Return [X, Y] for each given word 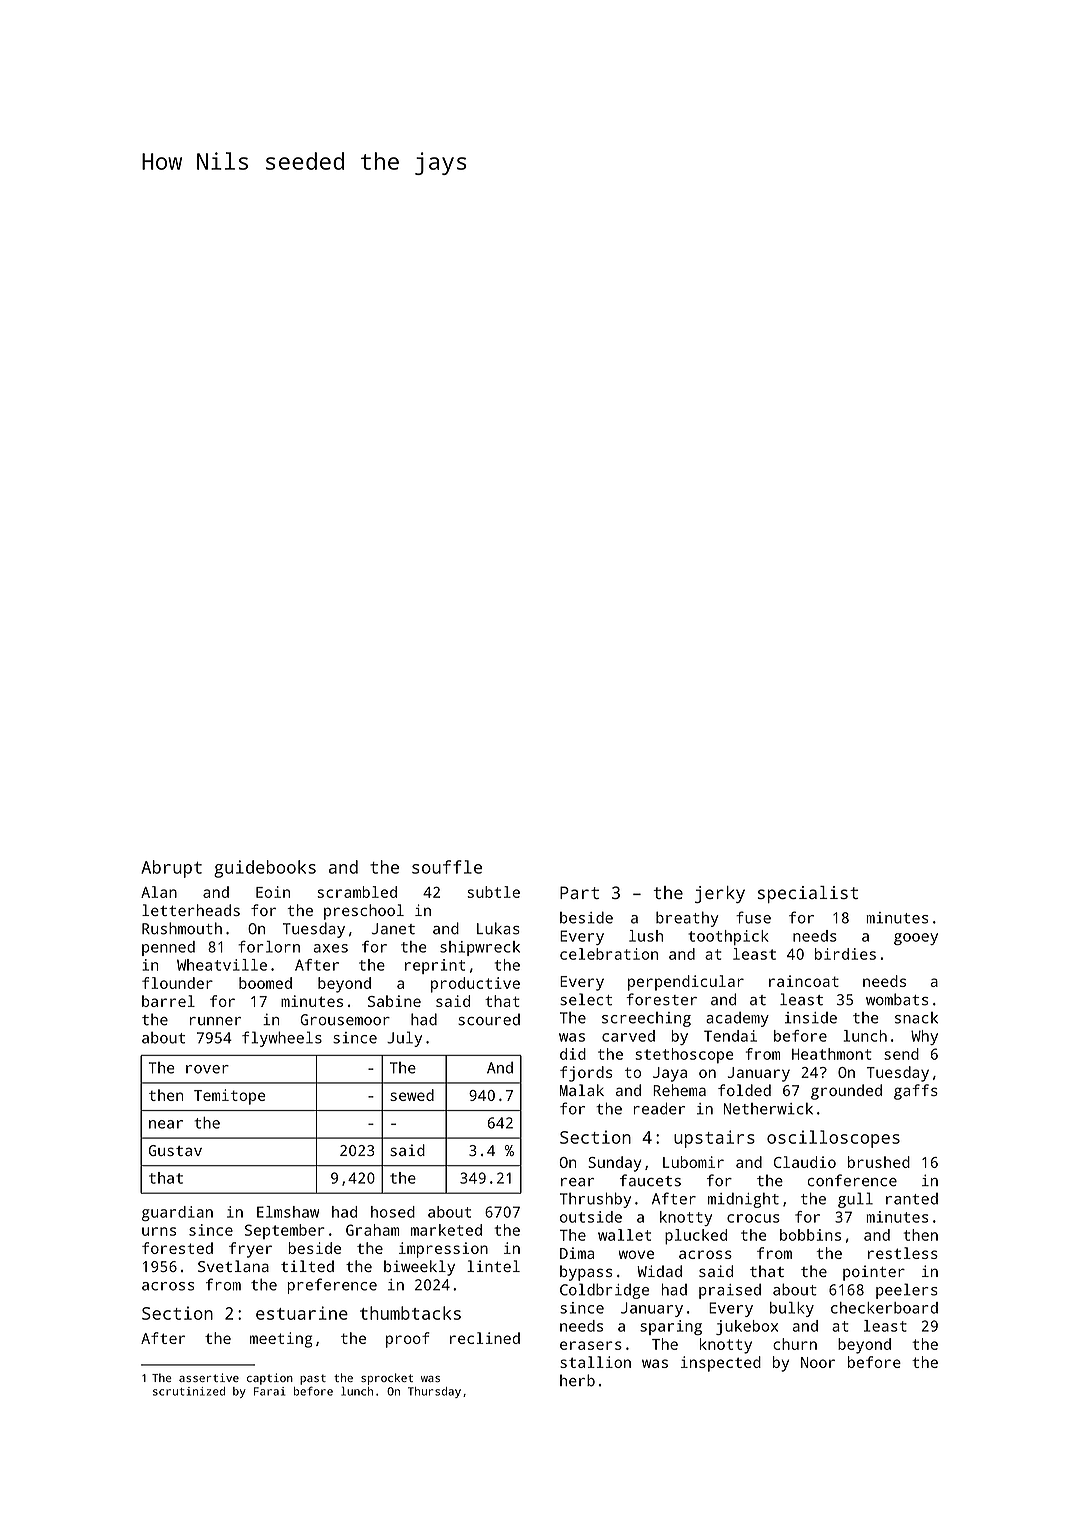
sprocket [387, 1379]
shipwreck [480, 948]
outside [591, 1217]
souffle [447, 867]
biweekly [419, 1268]
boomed [265, 983]
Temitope [230, 1097]
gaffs [916, 1092]
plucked [696, 1237]
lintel [493, 1266]
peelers [907, 1291]
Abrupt [171, 869]
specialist [808, 894]
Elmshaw [288, 1212]
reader [659, 1108]
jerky [720, 894]
